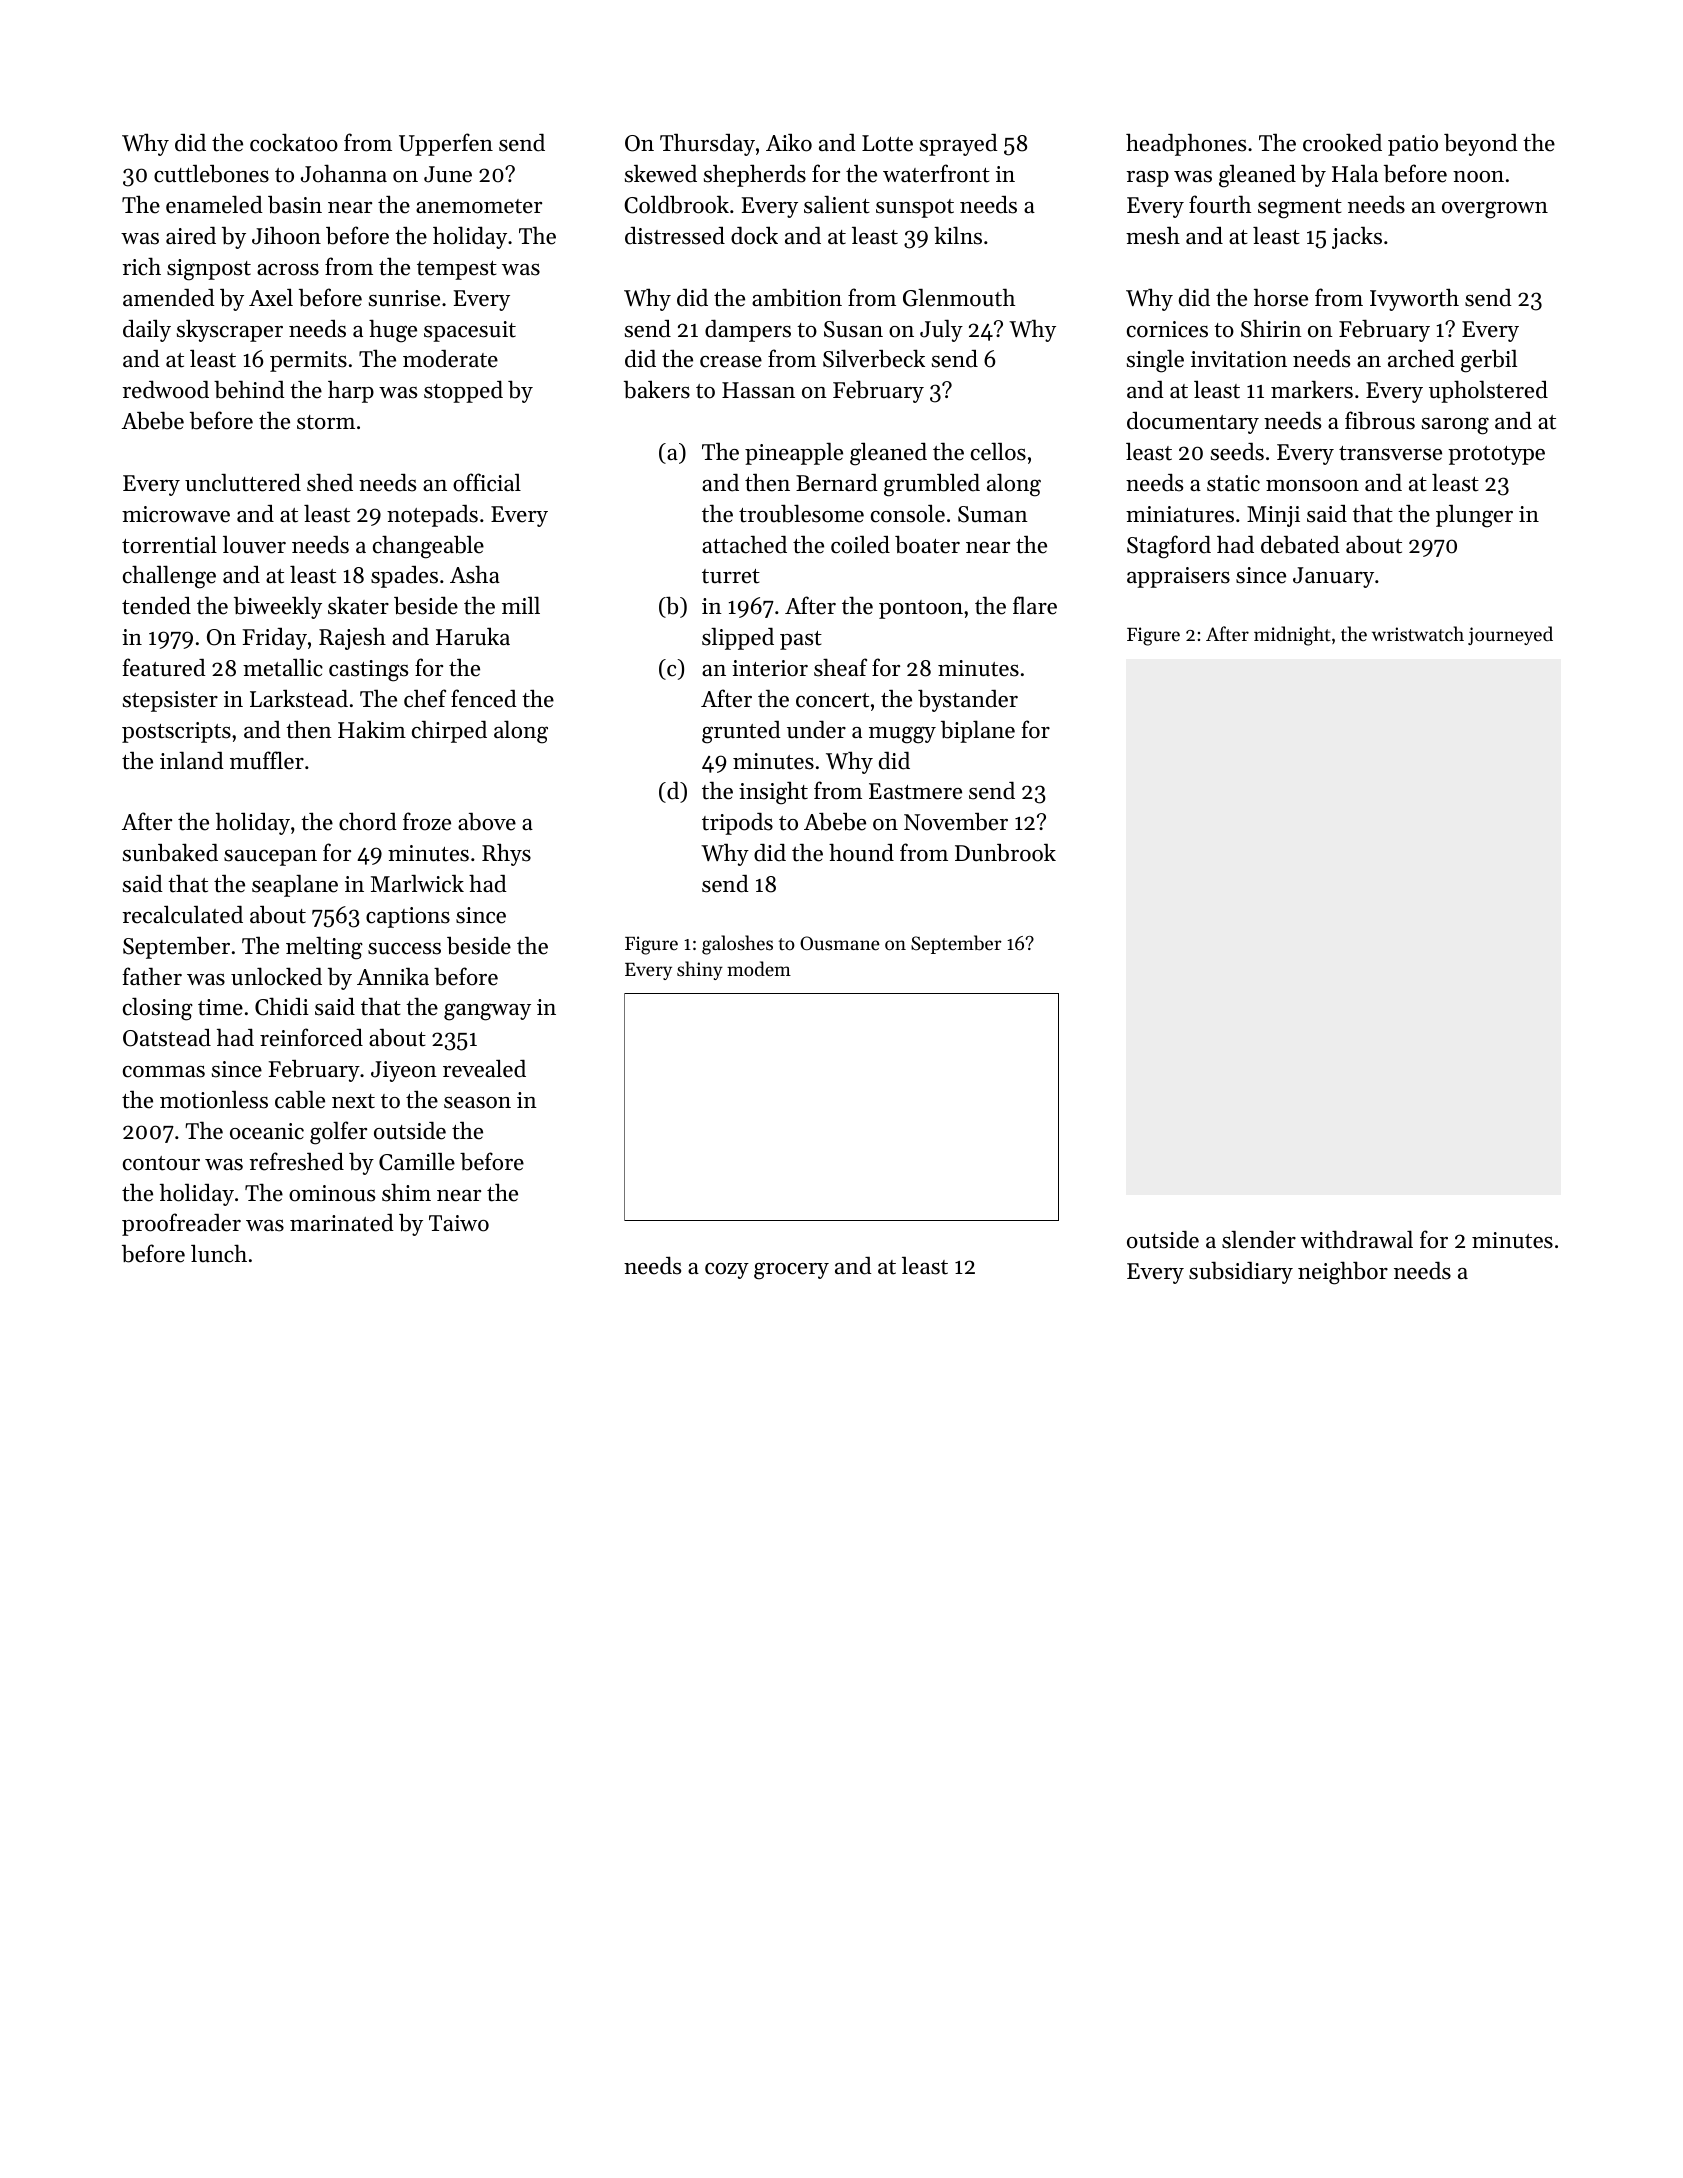 The height and width of the page is (2178, 1683). Describe the element at coordinates (959, 145) in the page. I see `sprayed` at that location.
